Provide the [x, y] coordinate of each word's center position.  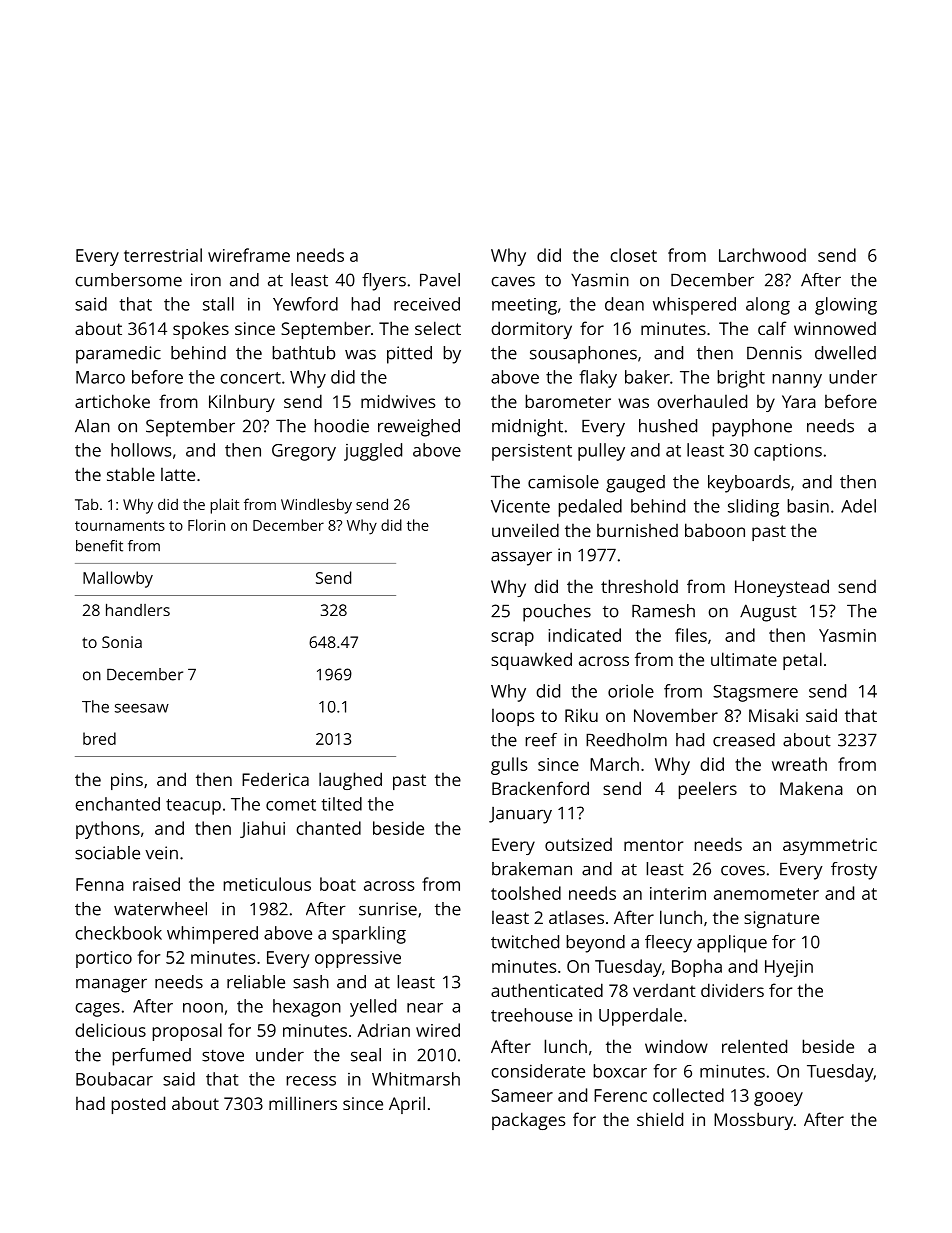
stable [131, 474]
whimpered [212, 935]
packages [529, 1121]
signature [781, 919]
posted [138, 1105]
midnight [527, 428]
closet [634, 255]
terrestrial [163, 255]
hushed [668, 426]
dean [624, 304]
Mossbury [753, 1121]
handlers [138, 610]
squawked [531, 661]
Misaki [773, 715]
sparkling [369, 935]
